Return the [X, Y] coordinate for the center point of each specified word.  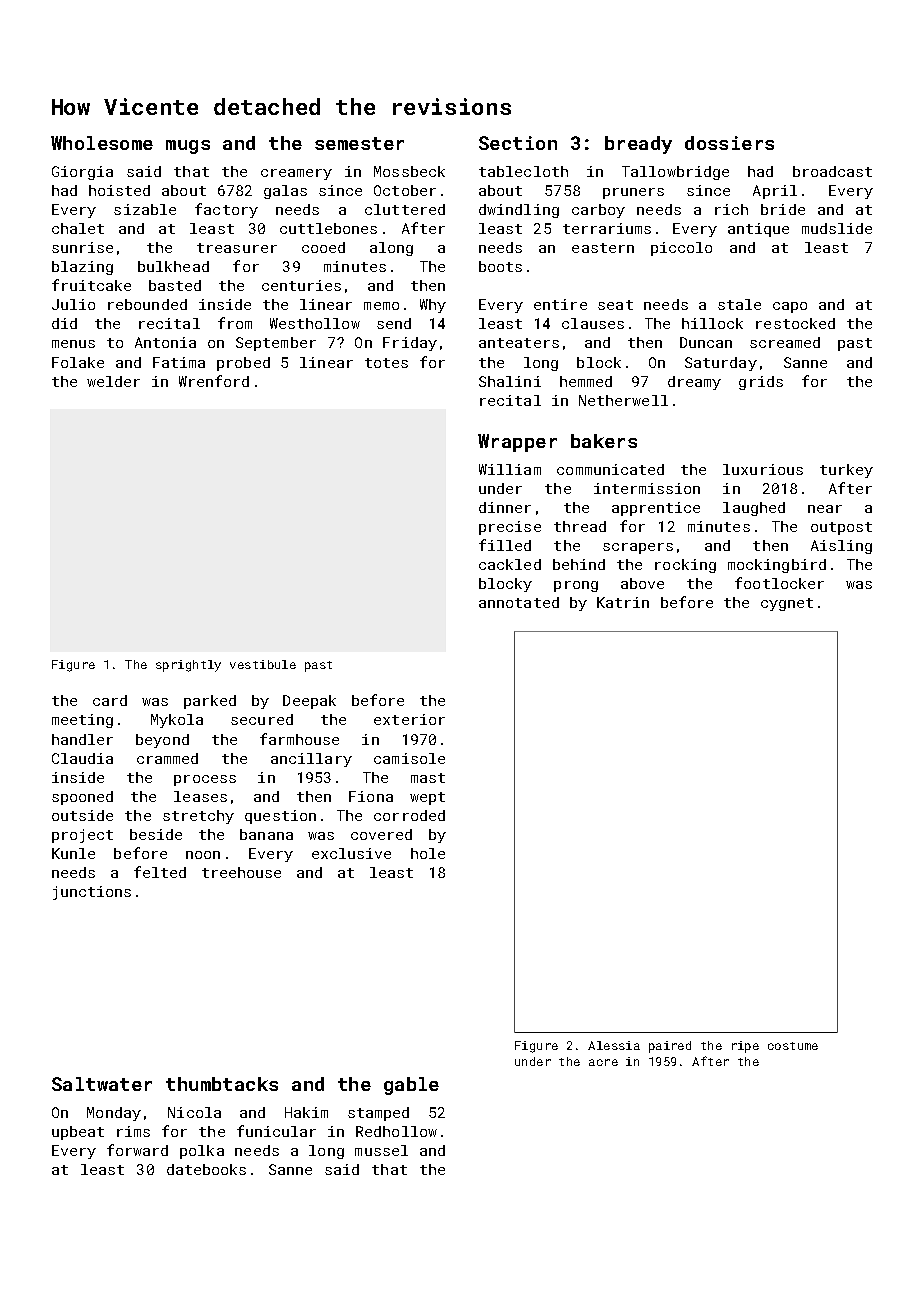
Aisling [841, 547]
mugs [188, 147]
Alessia [614, 1045]
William [510, 469]
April [775, 192]
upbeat [78, 1133]
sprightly [188, 666]
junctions [92, 893]
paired [670, 1047]
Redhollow [396, 1131]
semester [359, 143]
